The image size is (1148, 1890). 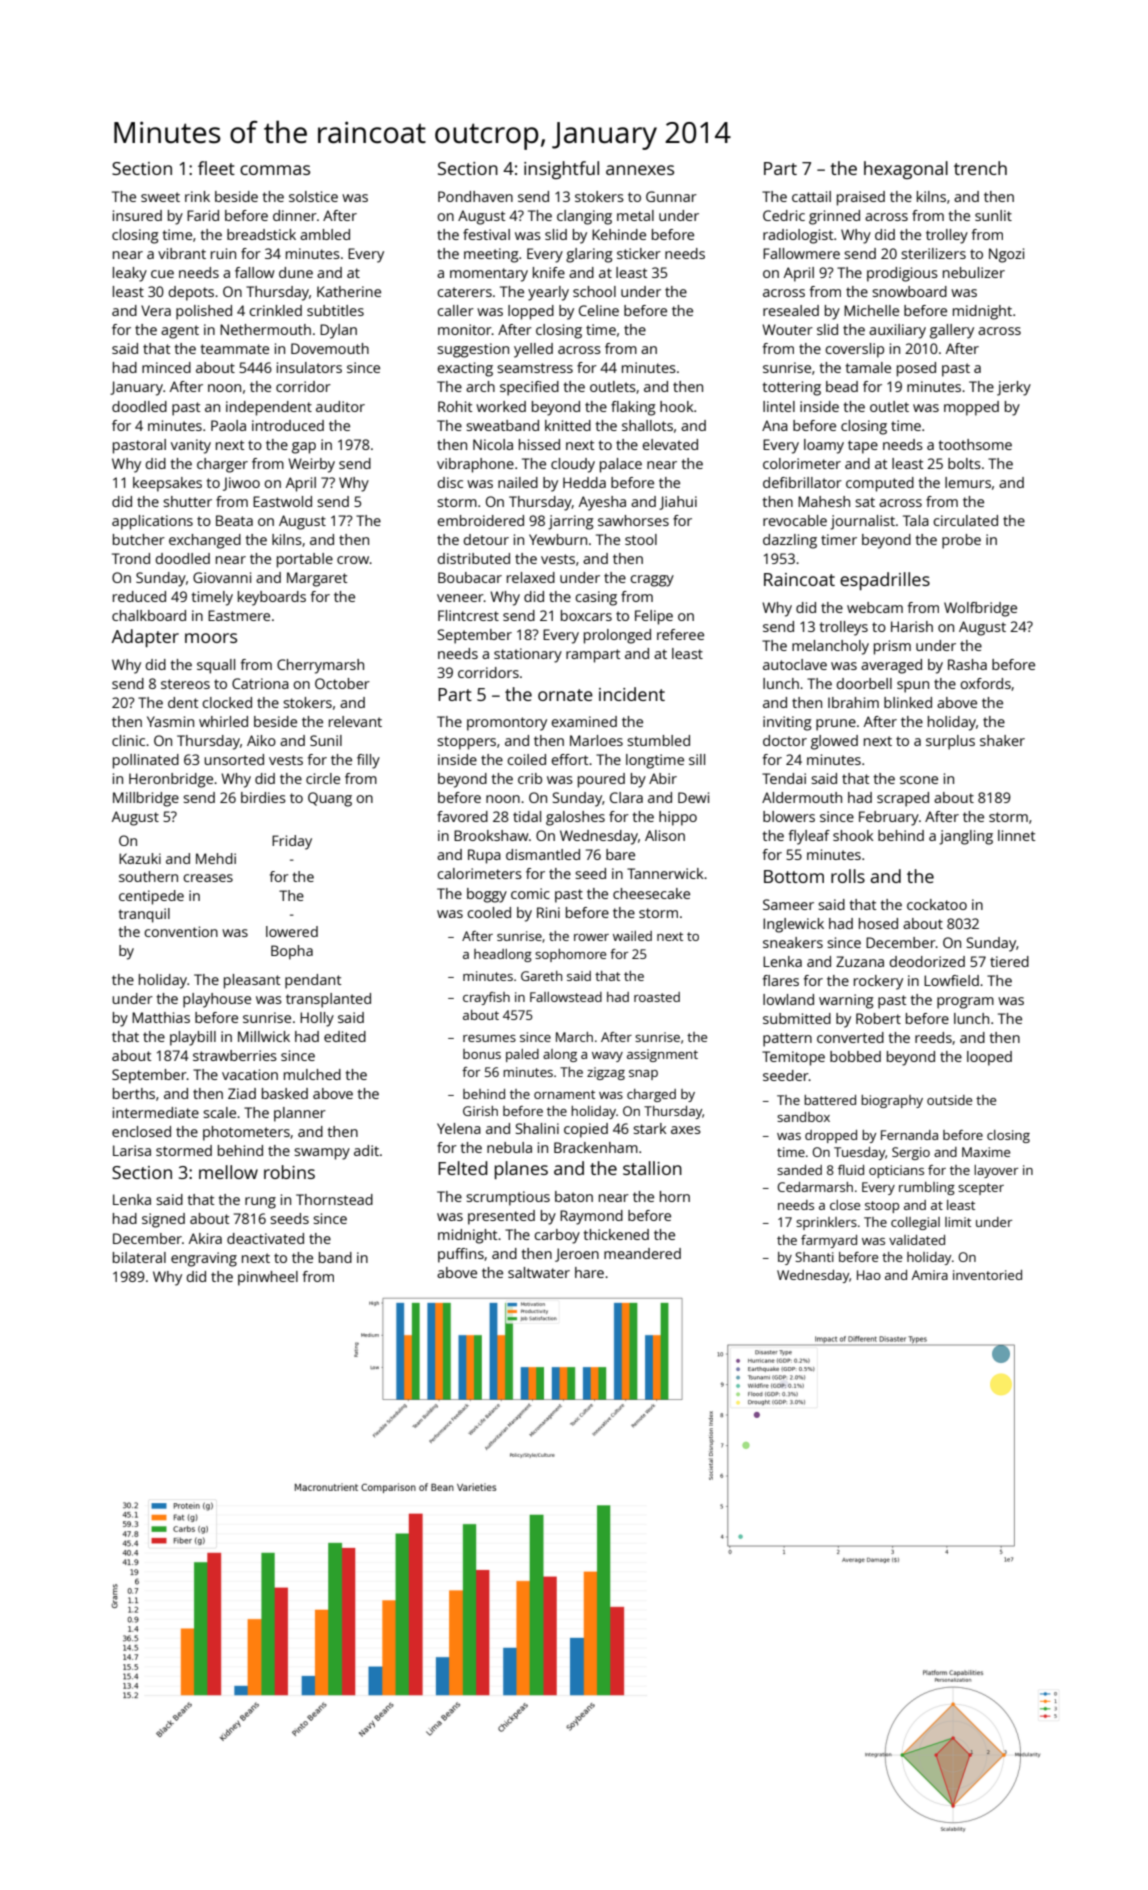 What do you see at coordinates (166, 367) in the screenshot?
I see `minced` at bounding box center [166, 367].
